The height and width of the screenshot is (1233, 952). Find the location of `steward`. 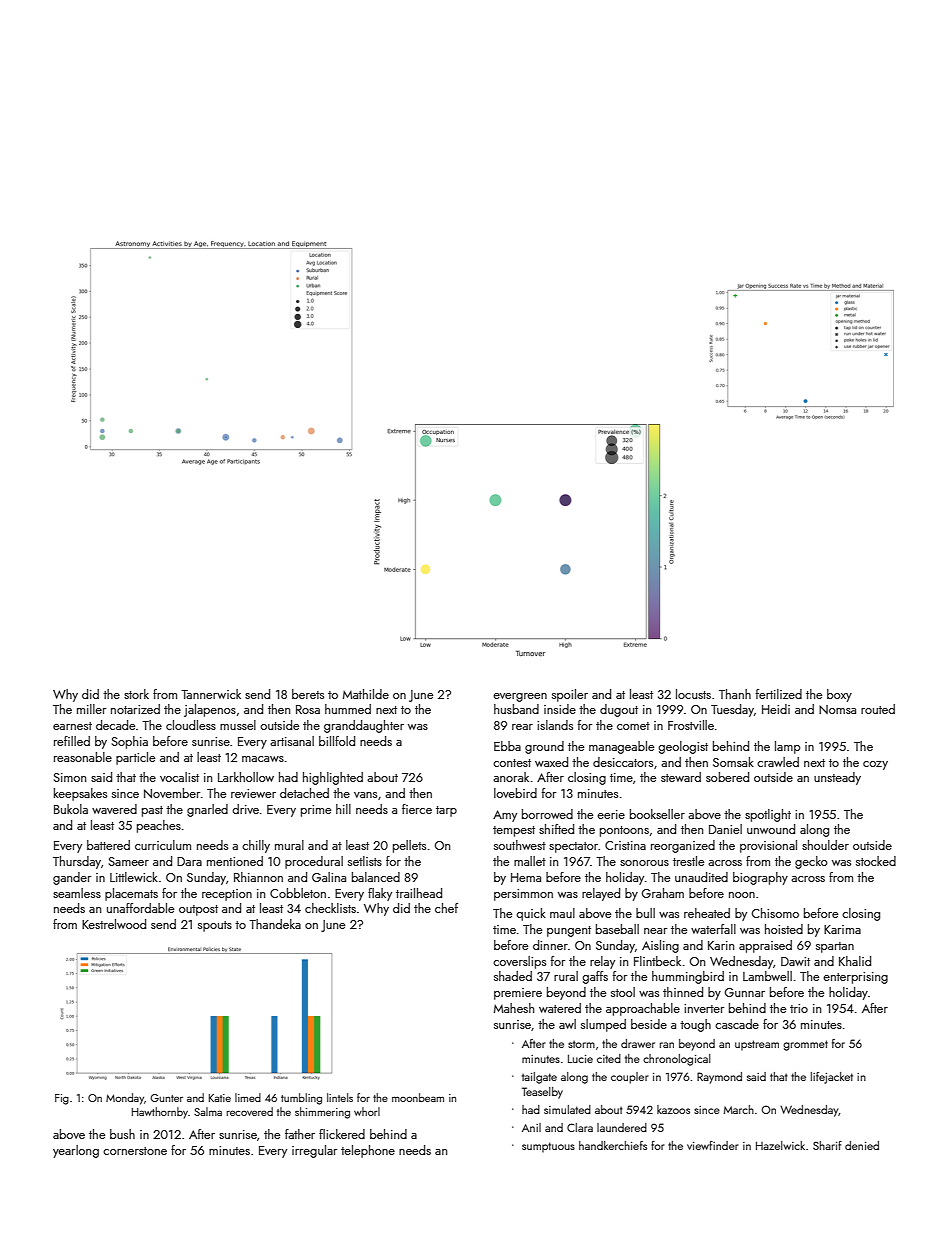

steward is located at coordinates (681, 777).
